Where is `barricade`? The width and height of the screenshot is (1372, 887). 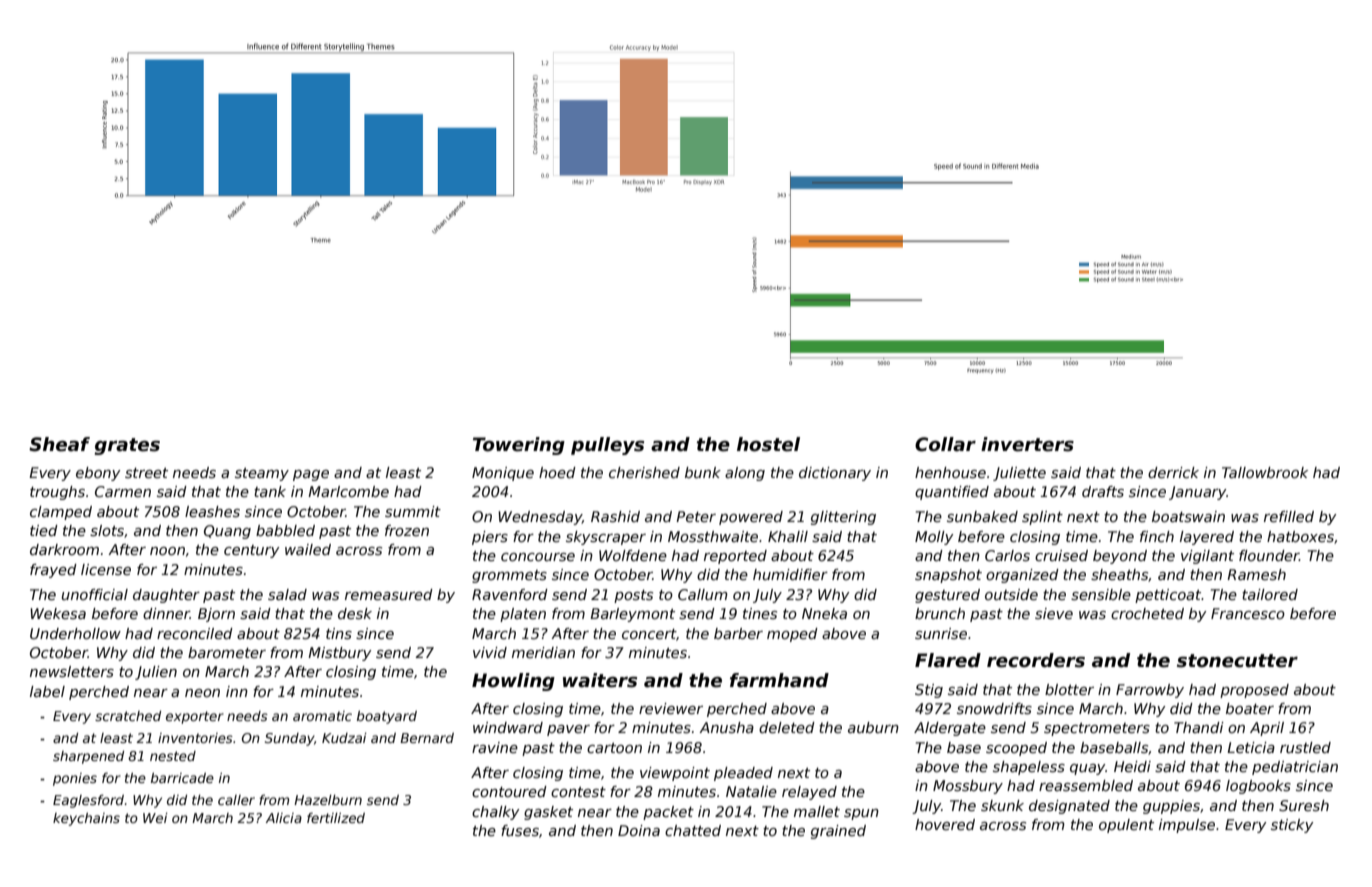
barricade is located at coordinates (182, 778).
